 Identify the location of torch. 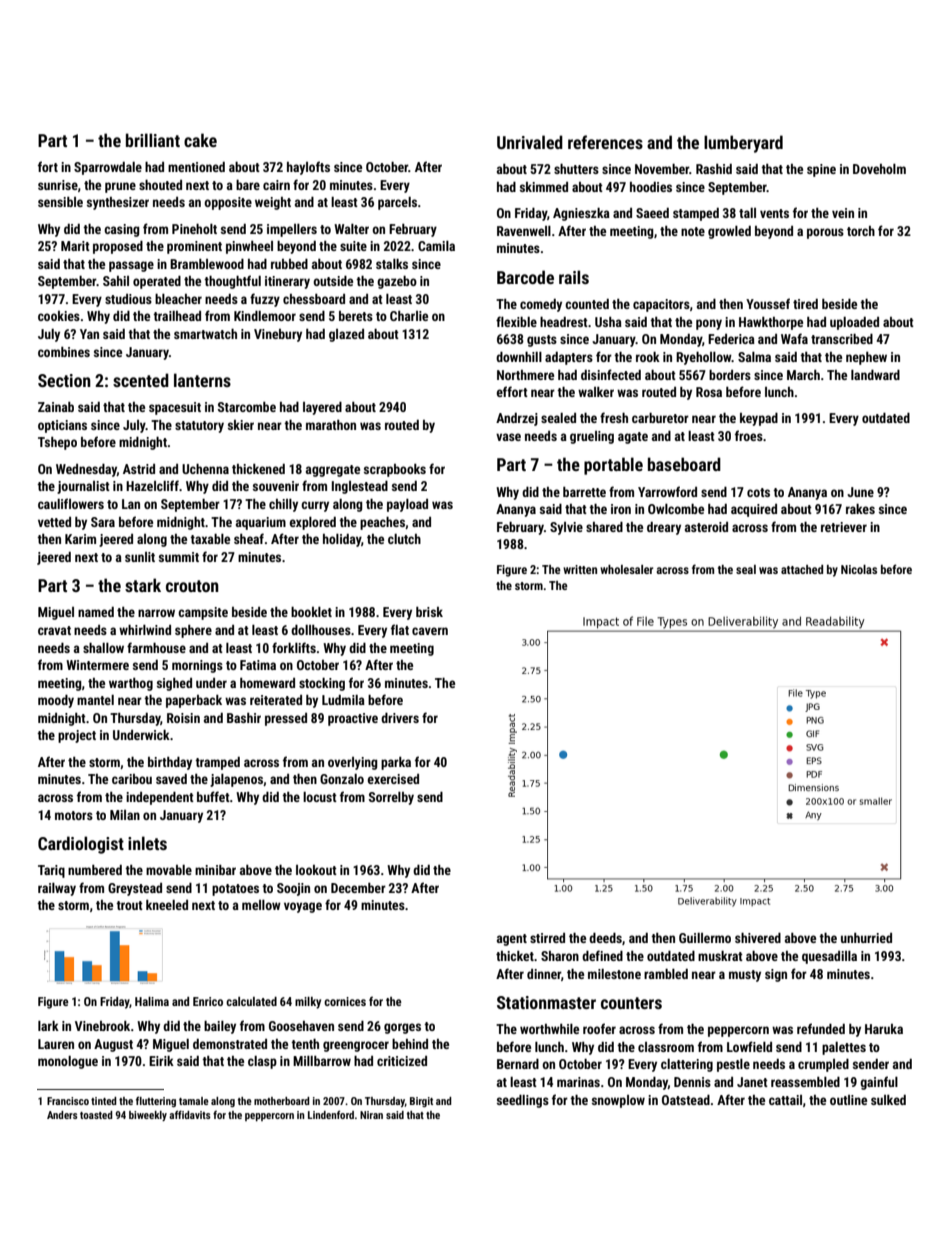
(861, 231).
